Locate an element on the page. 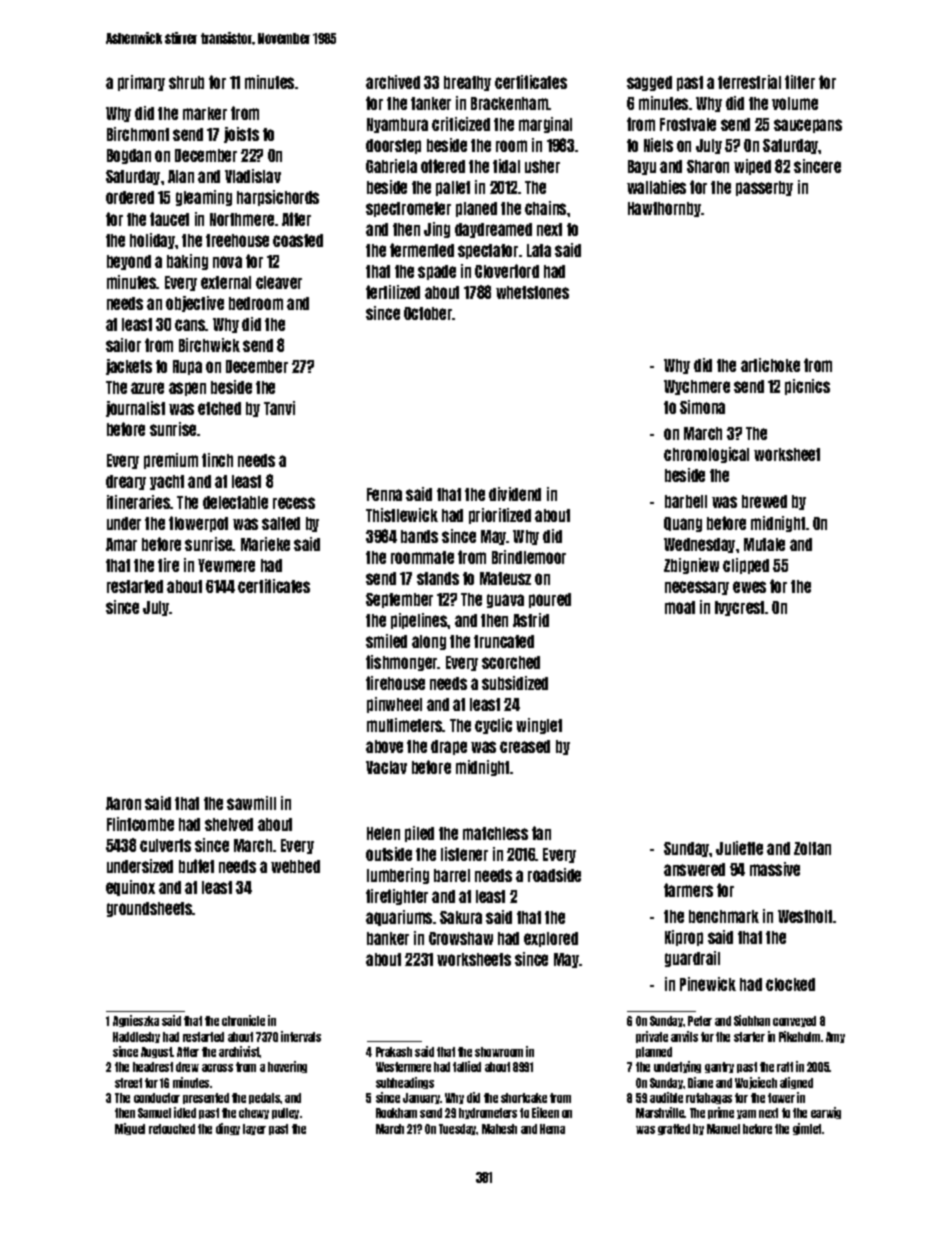 The height and width of the document is (1233, 952). retouched is located at coordinates (172, 1129).
